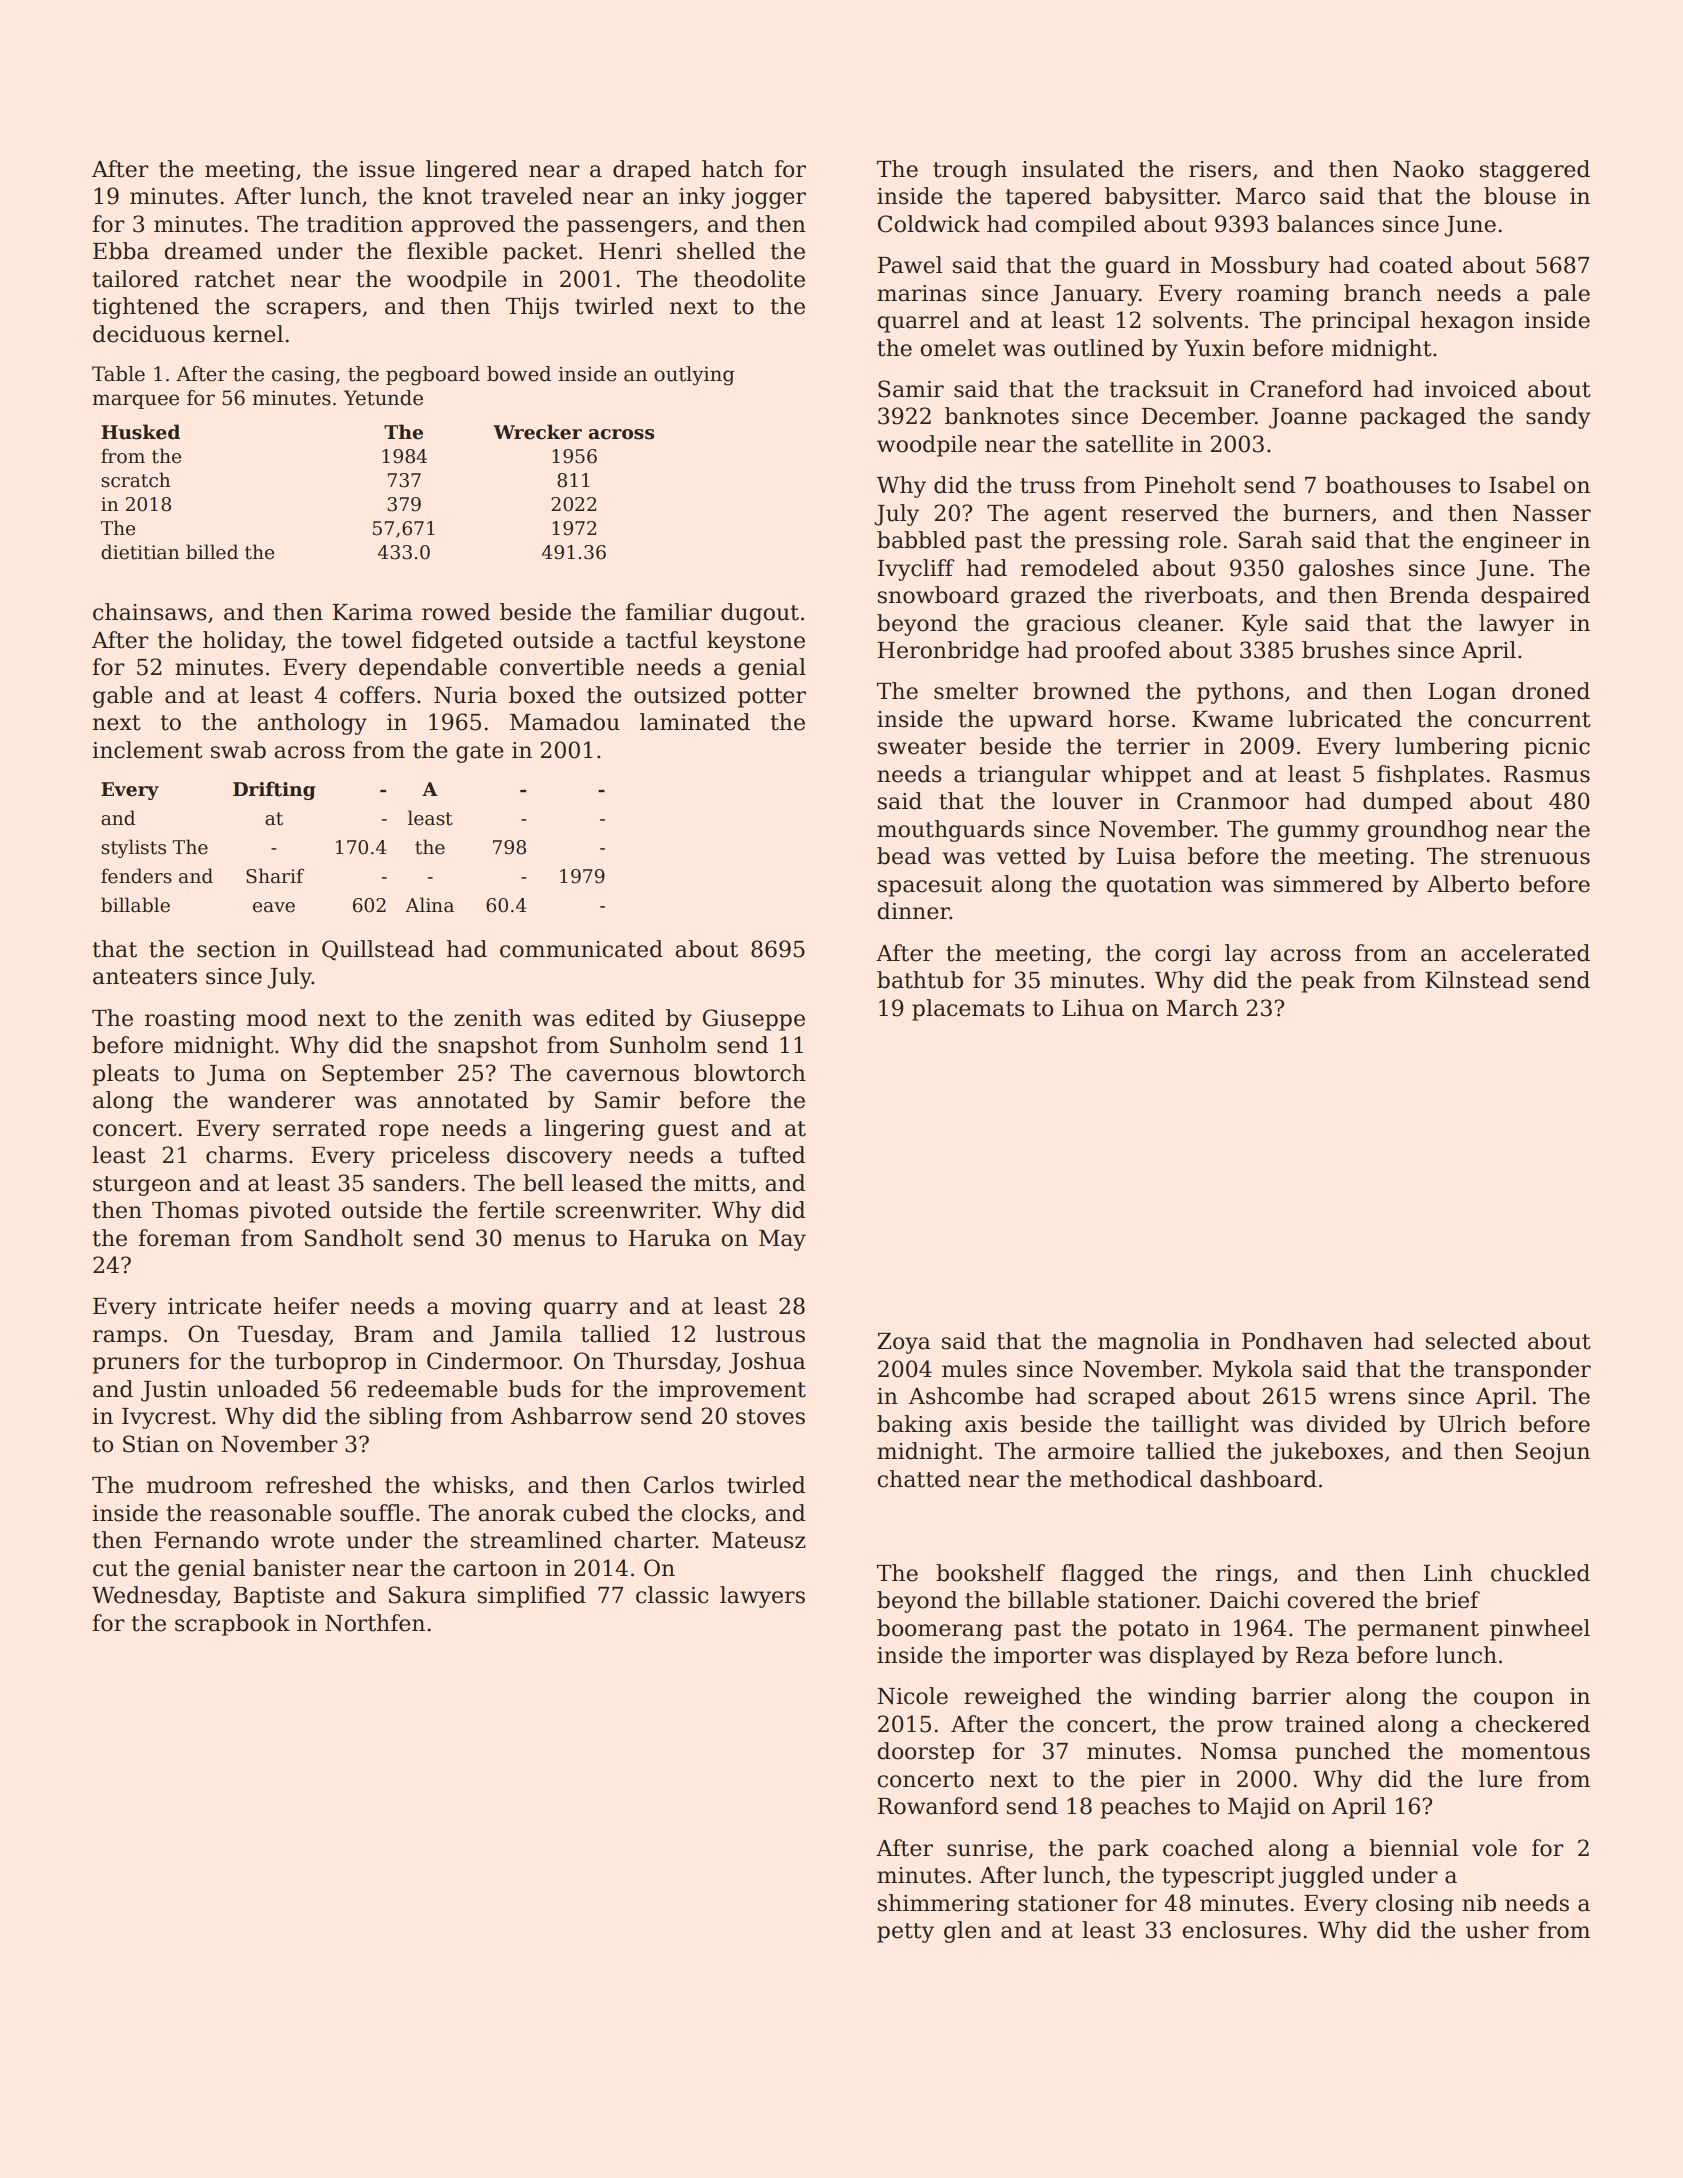  What do you see at coordinates (383, 1075) in the screenshot?
I see `September` at bounding box center [383, 1075].
